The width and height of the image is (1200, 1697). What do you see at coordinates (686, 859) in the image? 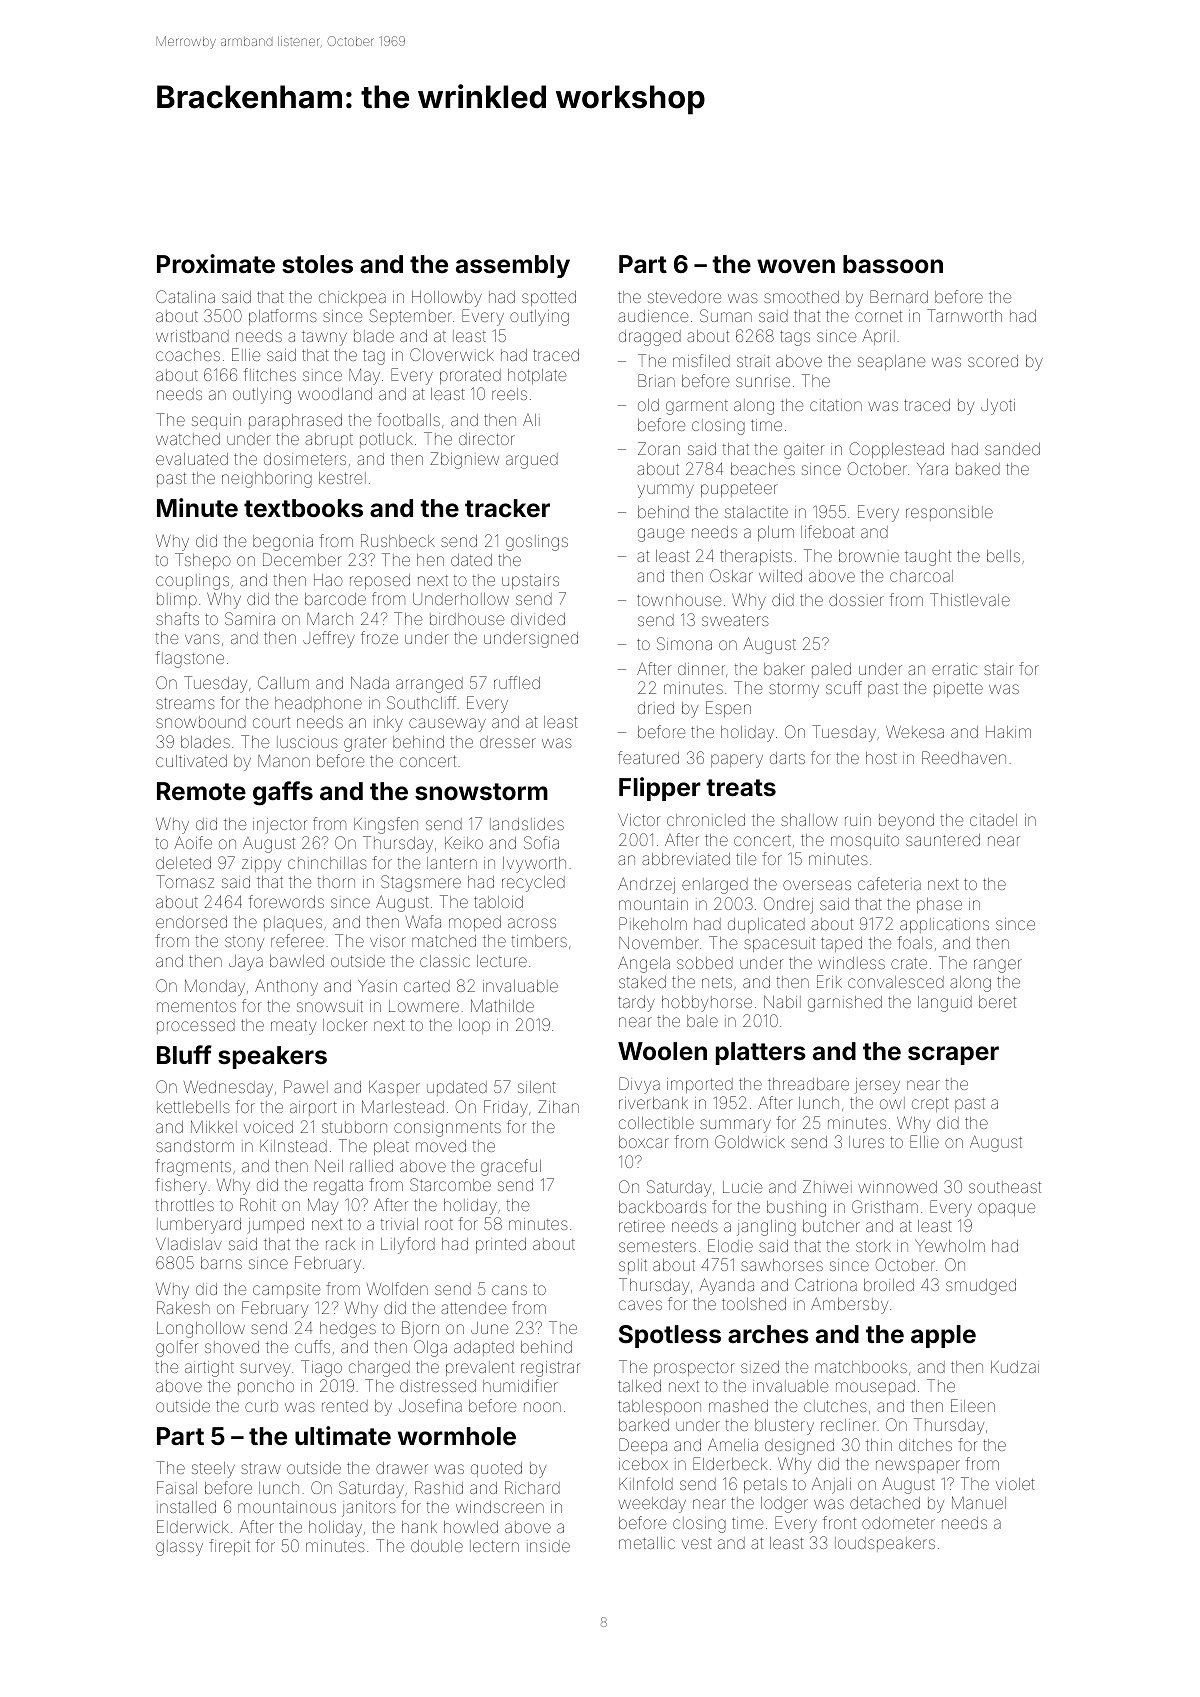
I see `abbreviated` at bounding box center [686, 859].
